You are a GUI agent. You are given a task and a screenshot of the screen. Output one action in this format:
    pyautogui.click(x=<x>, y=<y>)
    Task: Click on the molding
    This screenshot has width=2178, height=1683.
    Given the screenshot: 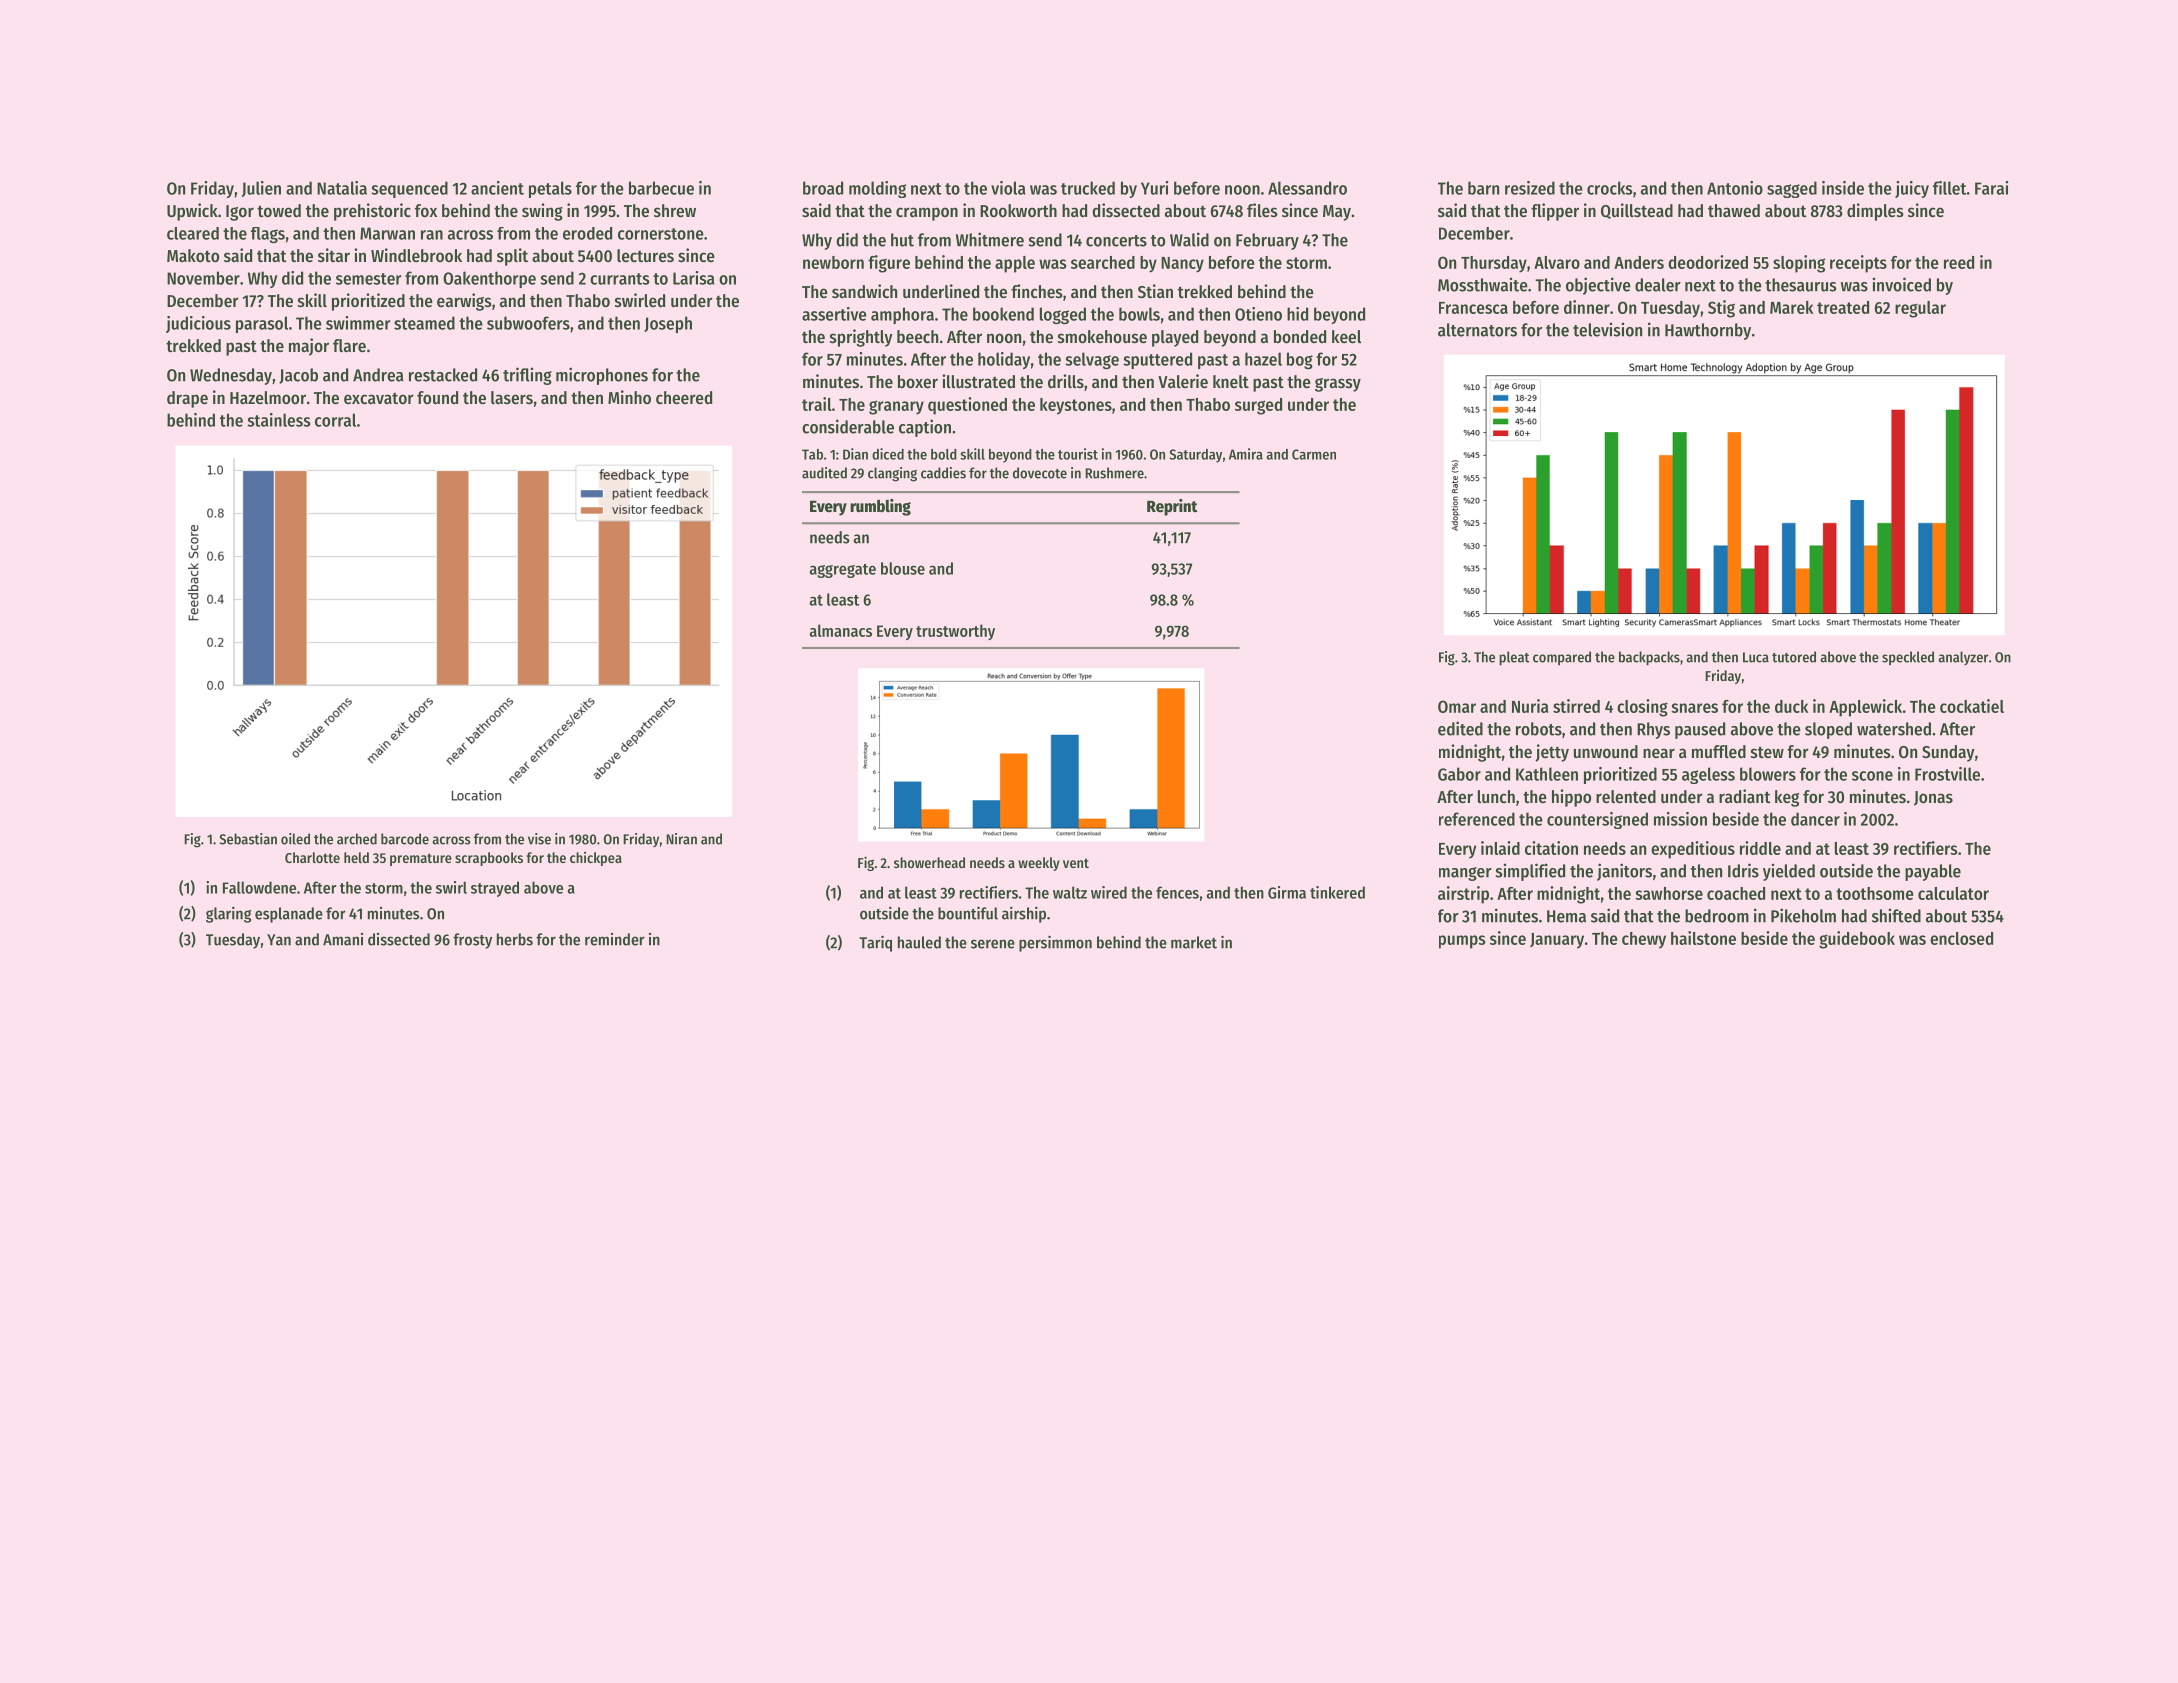 What is the action you would take?
    pyautogui.click(x=877, y=189)
